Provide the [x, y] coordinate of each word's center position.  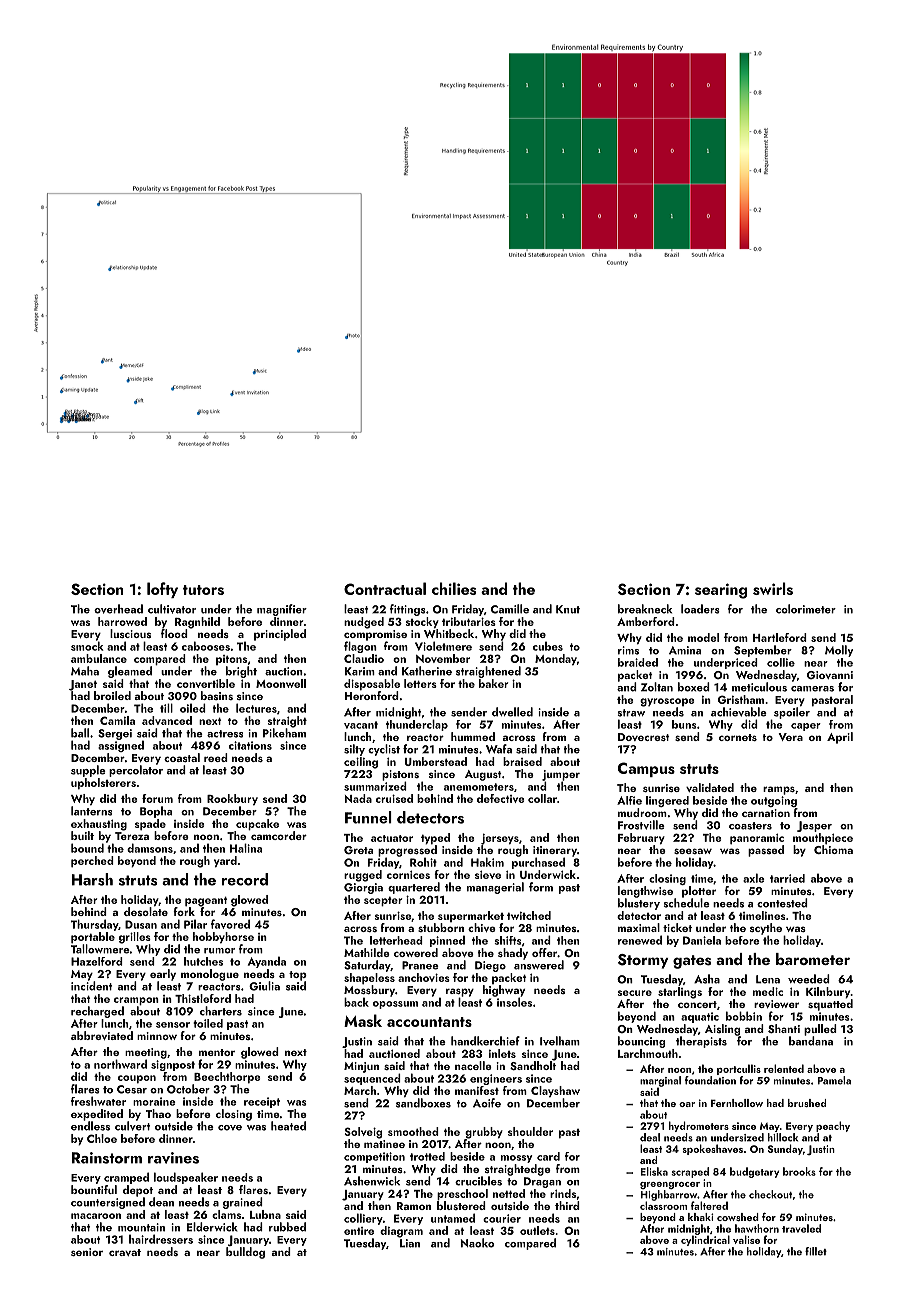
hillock [783, 1137]
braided [638, 662]
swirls [773, 588]
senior [87, 1252]
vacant [361, 725]
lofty [162, 590]
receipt [262, 1102]
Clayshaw [555, 1091]
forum [157, 798]
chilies [454, 588]
